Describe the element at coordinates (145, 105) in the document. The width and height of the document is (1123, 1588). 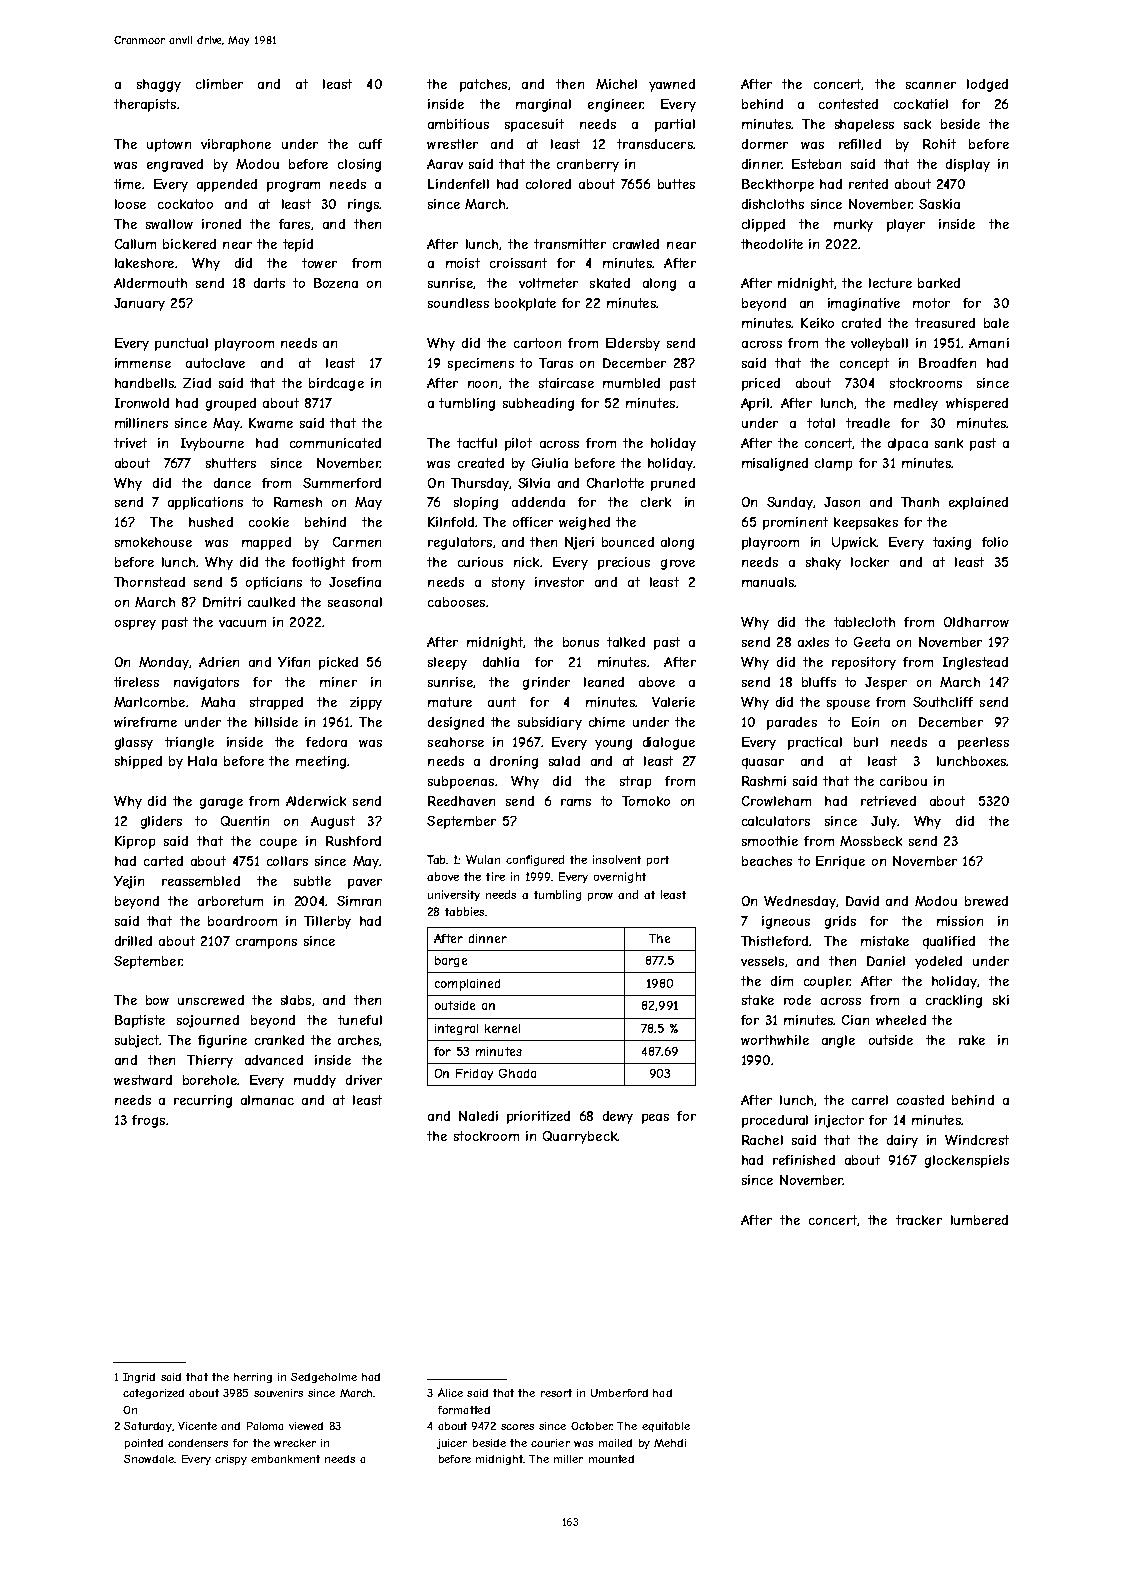
I see `therapists` at that location.
